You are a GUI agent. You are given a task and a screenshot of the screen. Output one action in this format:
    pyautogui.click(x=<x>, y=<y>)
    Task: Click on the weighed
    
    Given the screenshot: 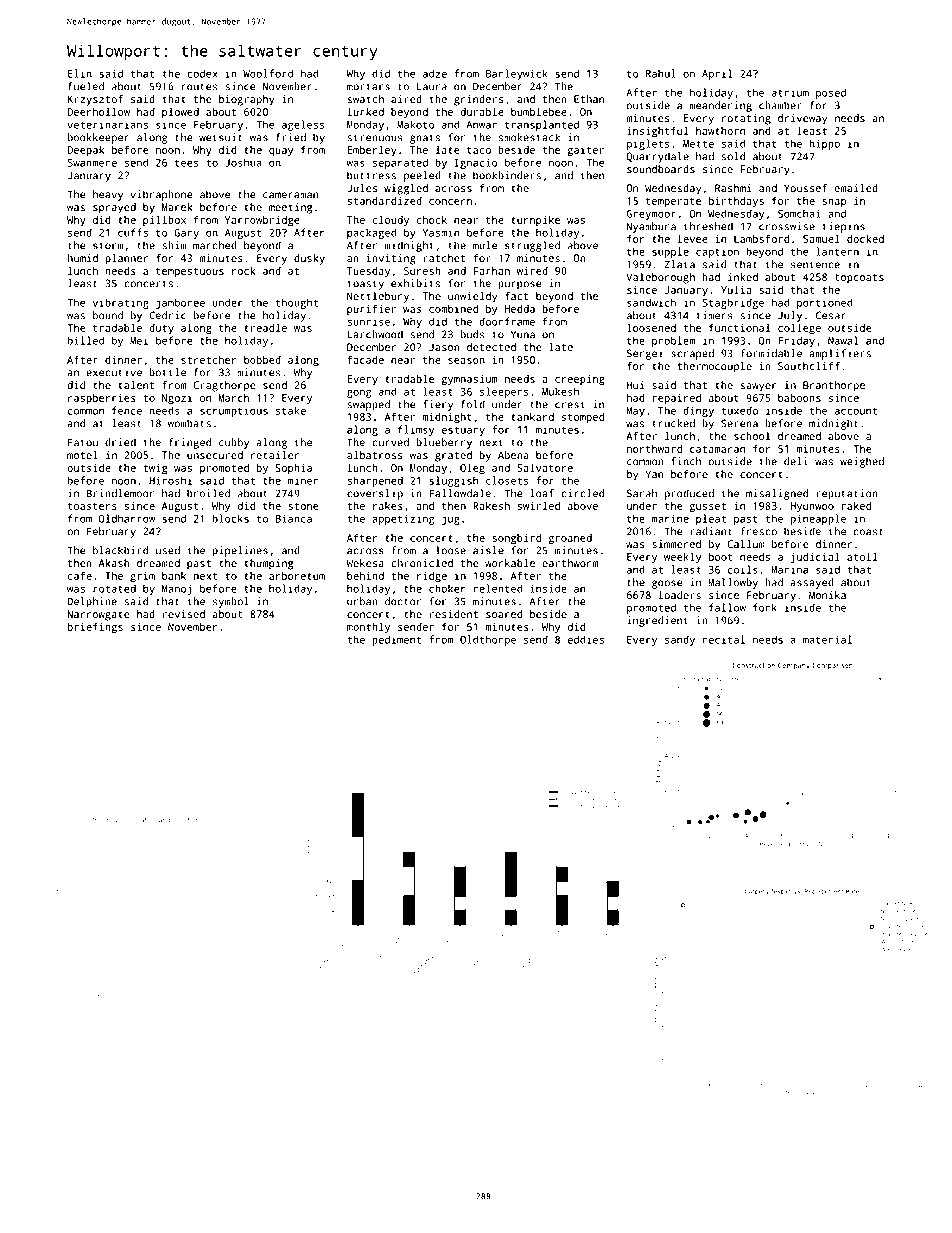 What is the action you would take?
    pyautogui.click(x=862, y=462)
